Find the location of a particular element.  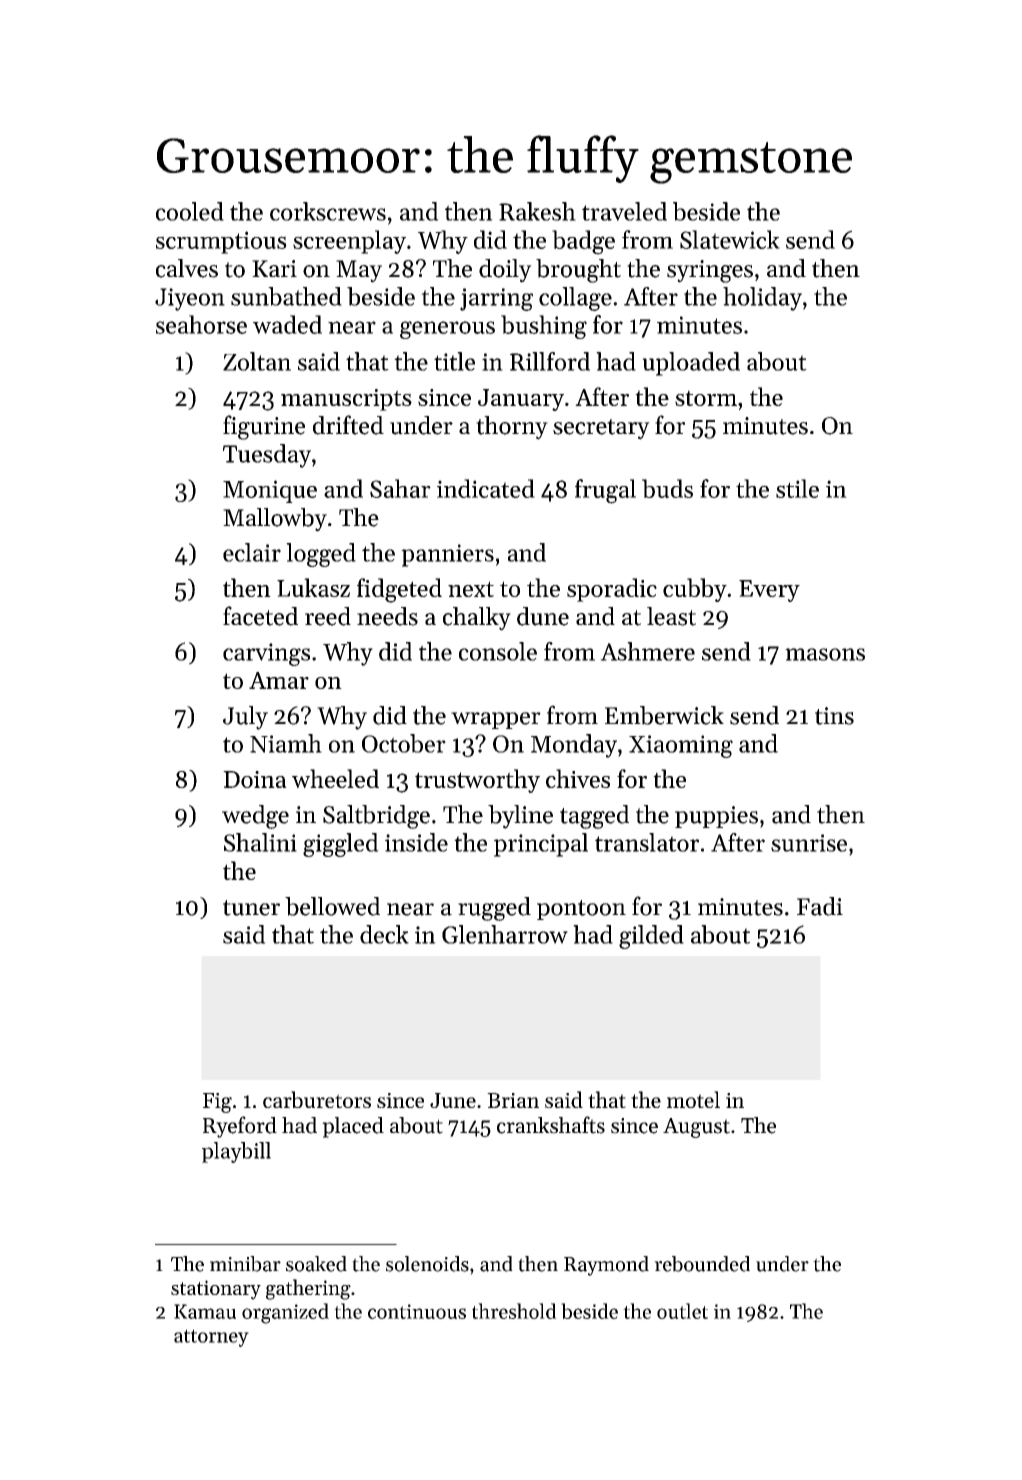

minibar is located at coordinates (245, 1264).
